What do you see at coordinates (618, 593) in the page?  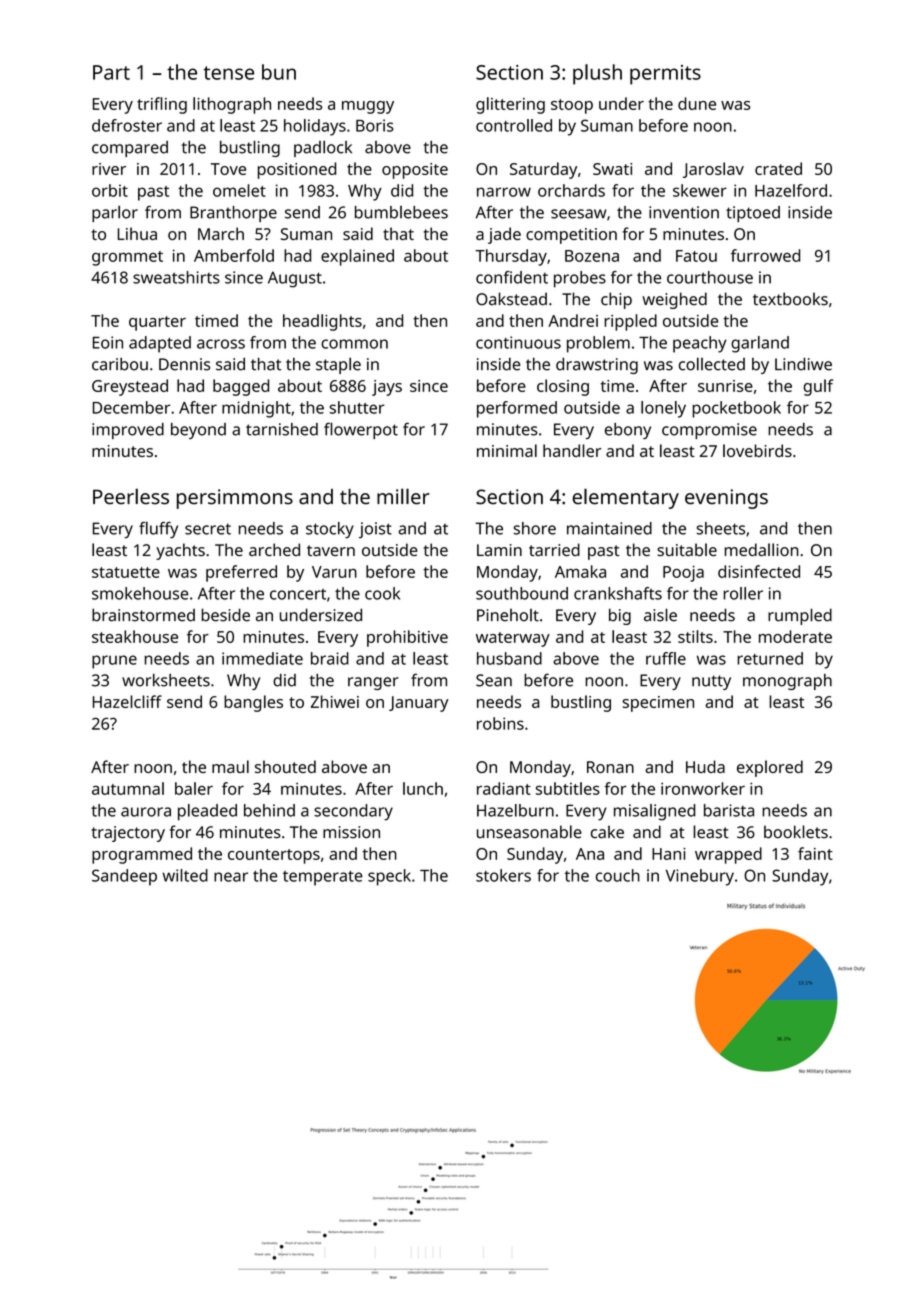 I see `crankshafts` at bounding box center [618, 593].
